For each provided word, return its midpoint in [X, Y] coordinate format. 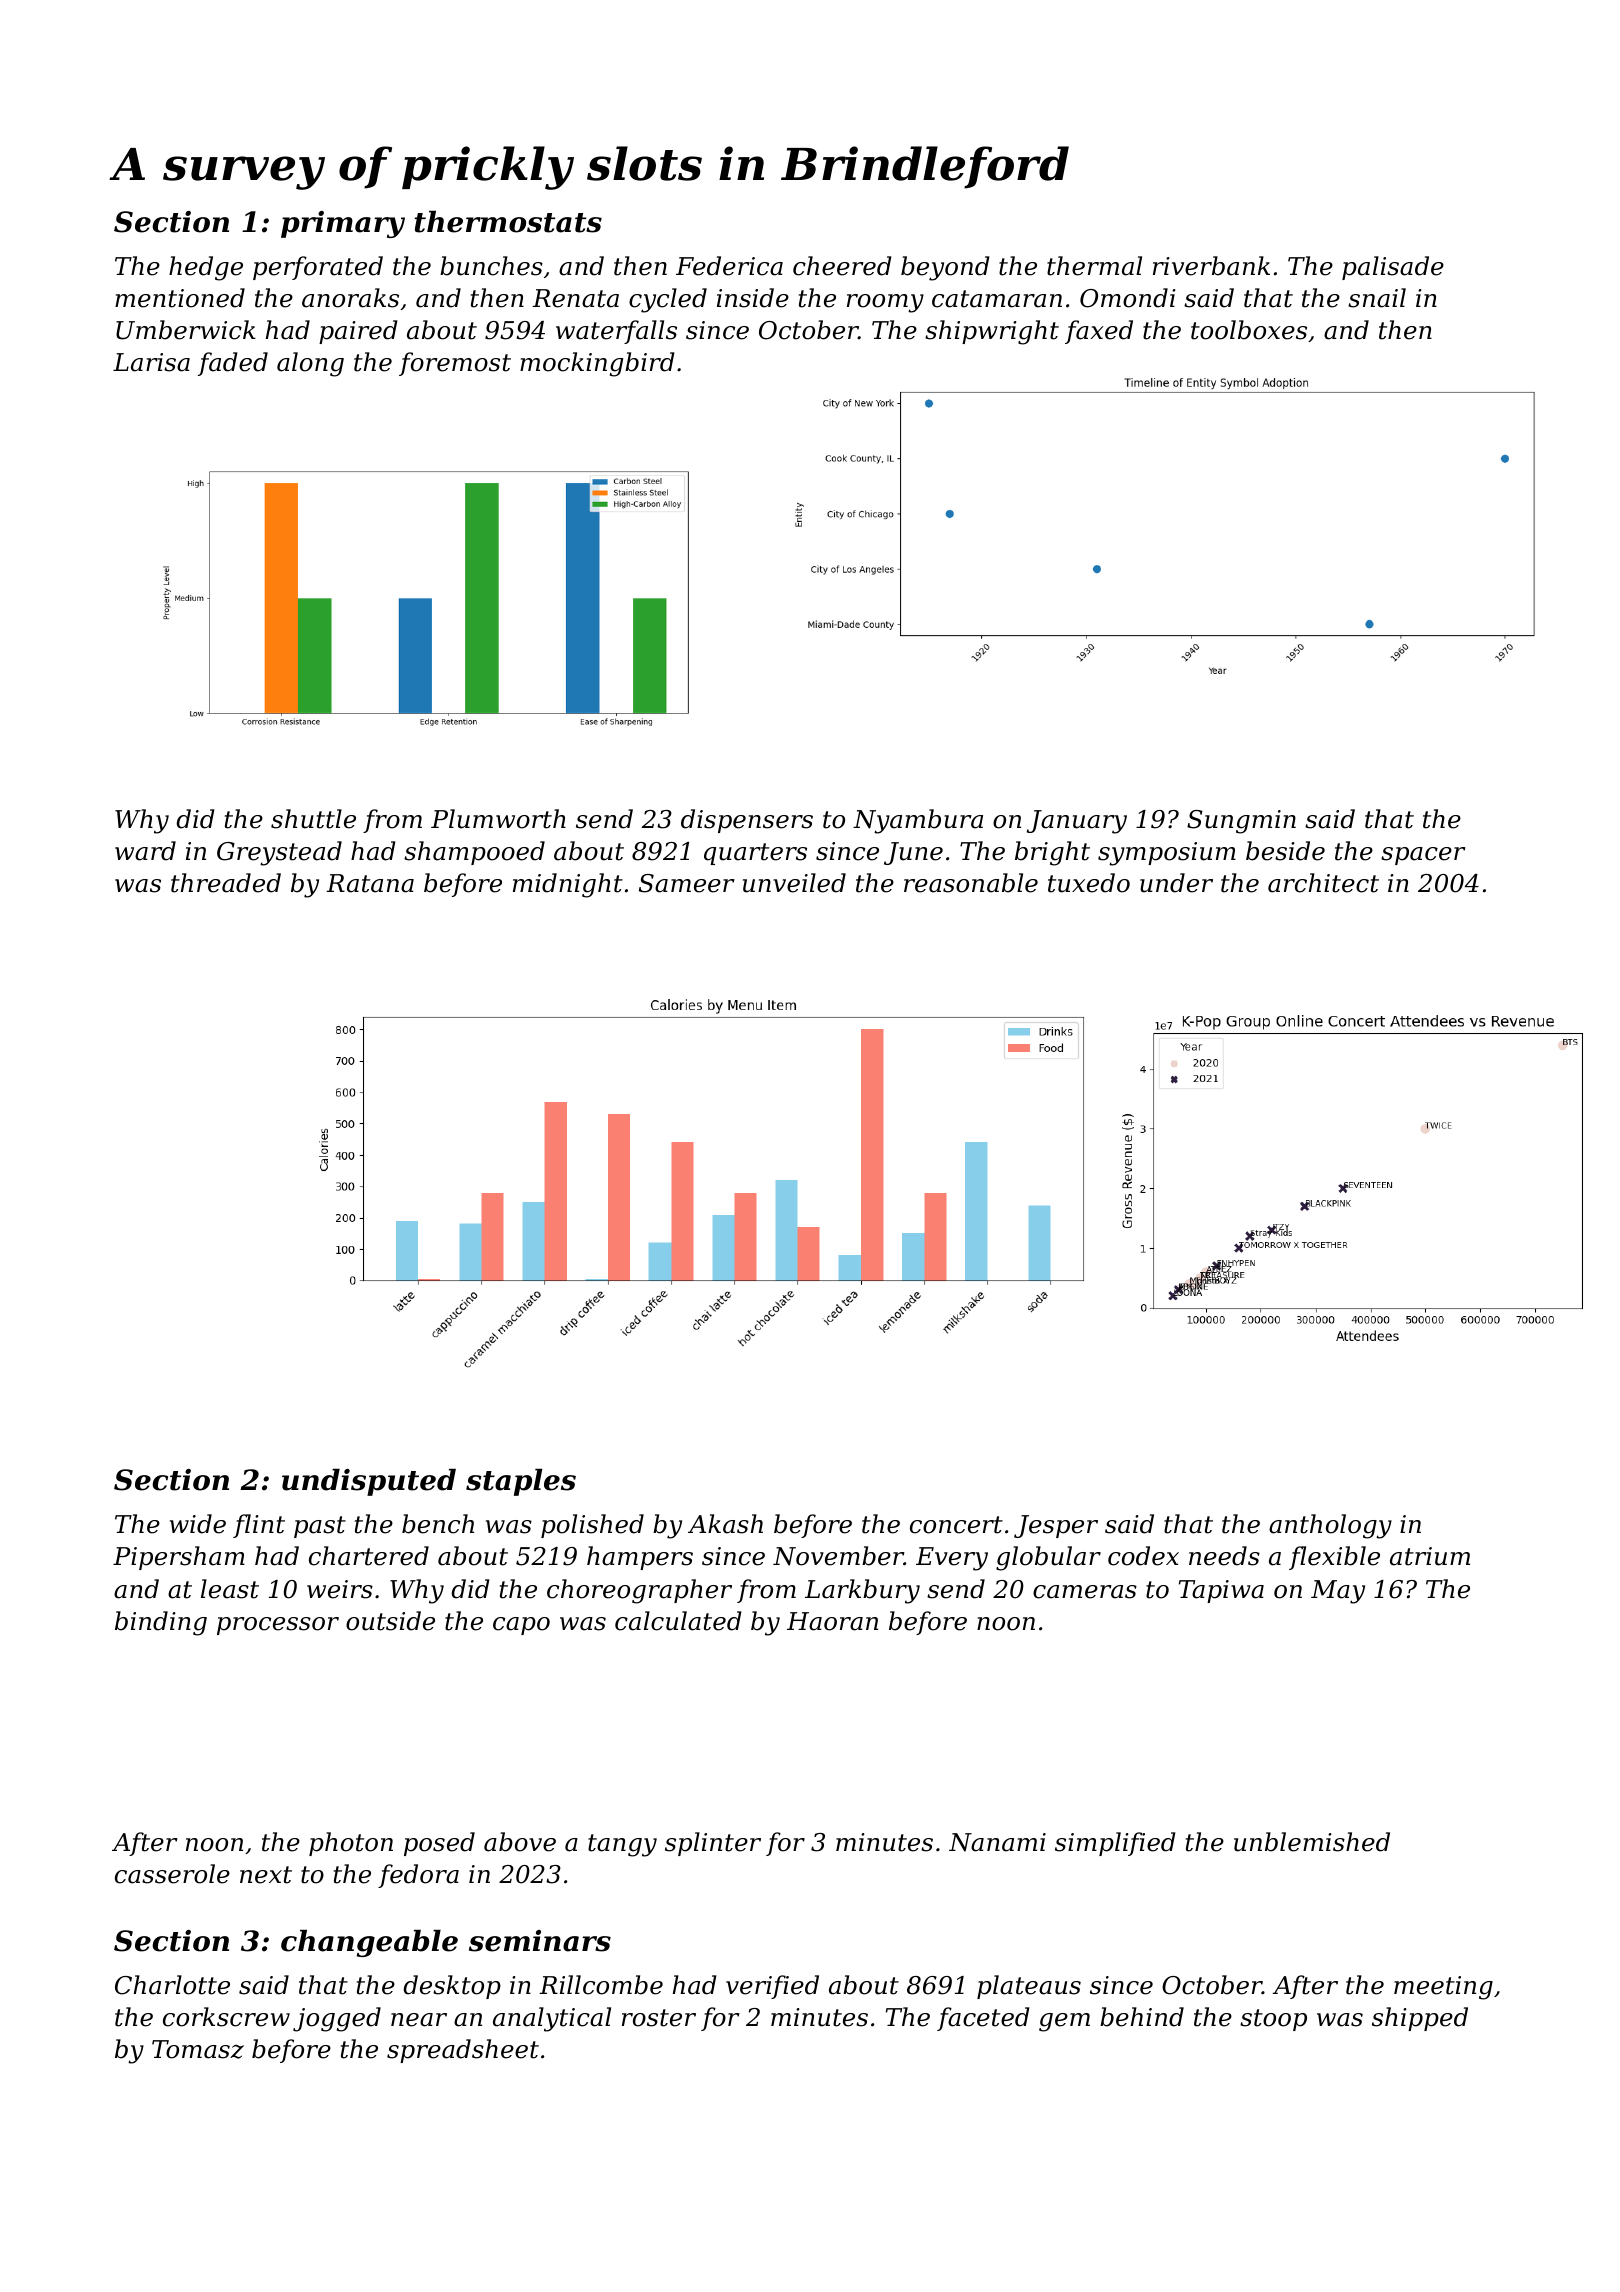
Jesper [1056, 1526]
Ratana [370, 883]
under [1176, 883]
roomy [885, 303]
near [419, 2020]
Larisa [151, 362]
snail [1377, 298]
